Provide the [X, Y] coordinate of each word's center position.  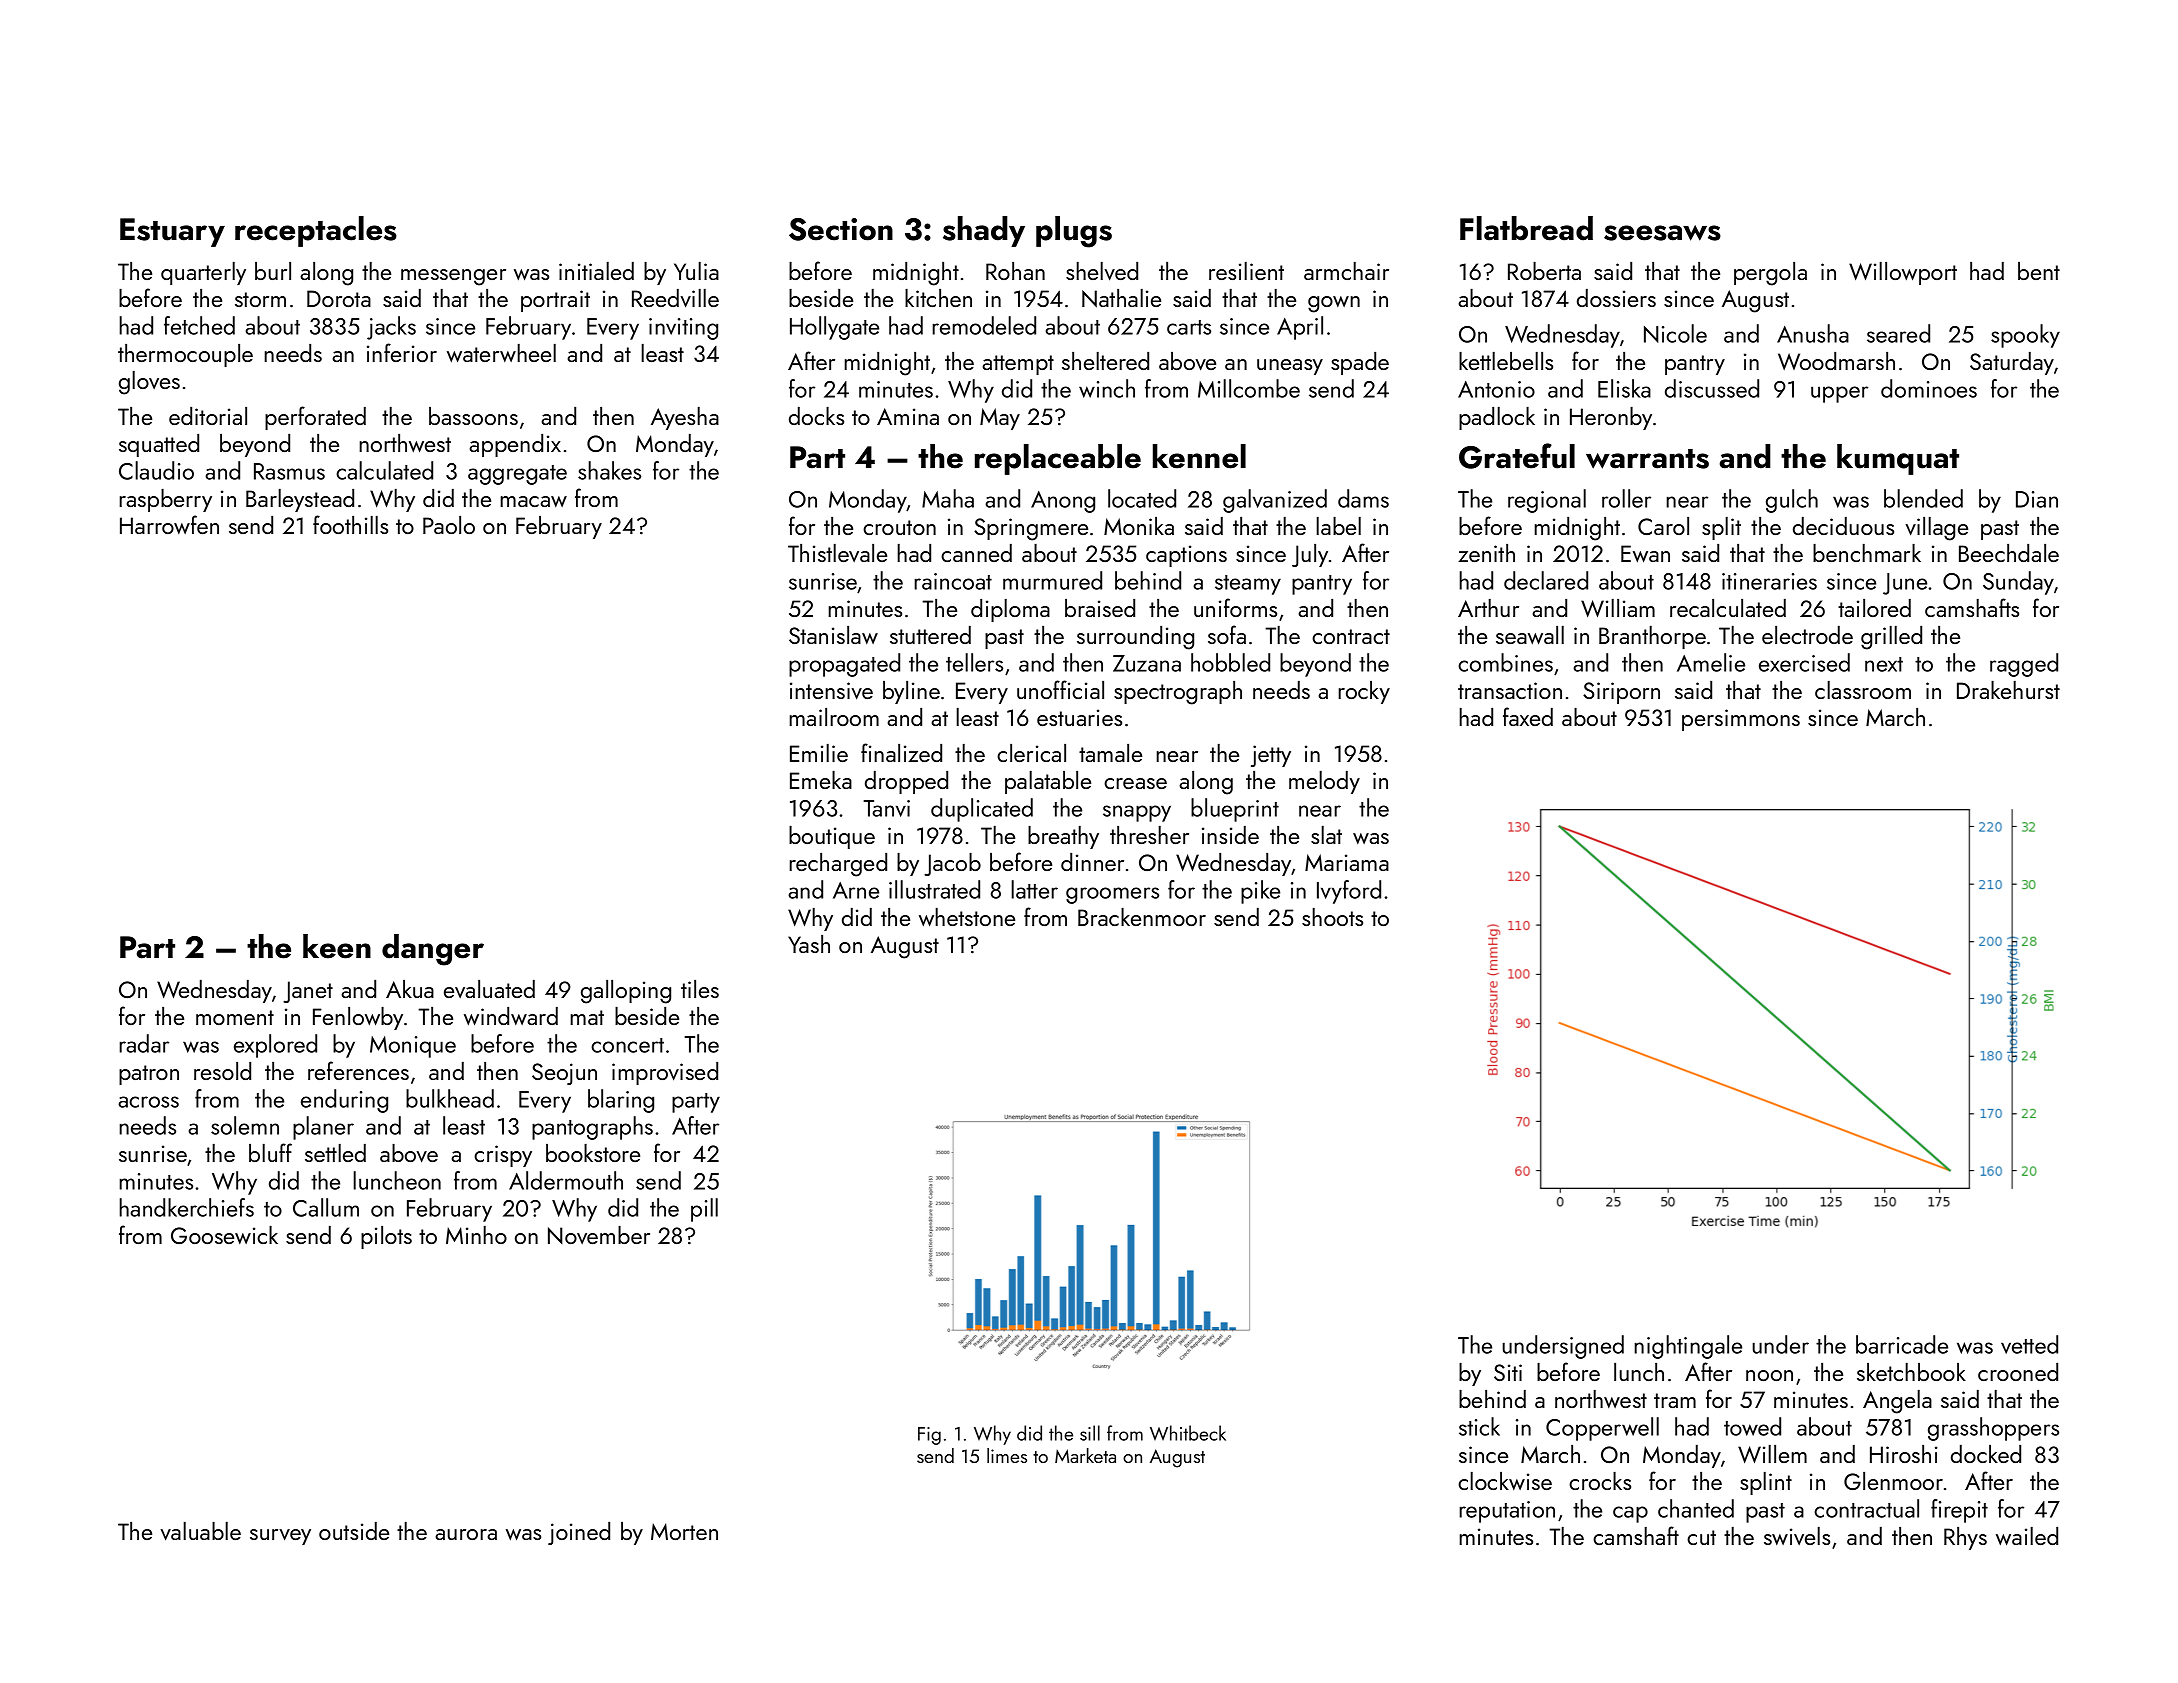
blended [1923, 498]
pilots [386, 1237]
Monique [413, 1047]
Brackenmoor [1142, 917]
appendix [515, 445]
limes [1007, 1455]
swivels [1797, 1536]
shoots [1332, 917]
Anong [1063, 502]
